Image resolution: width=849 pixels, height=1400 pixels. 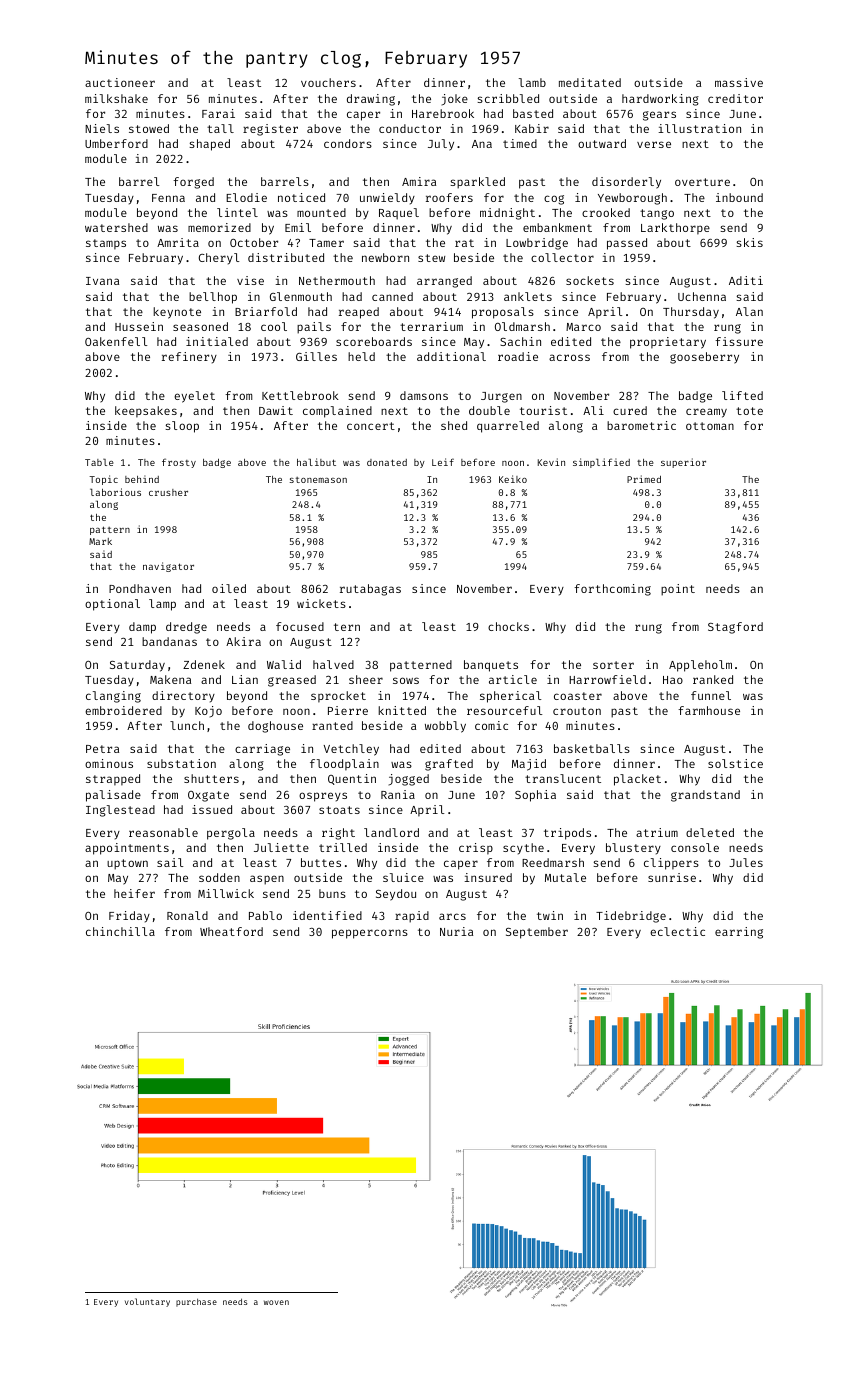 What do you see at coordinates (412, 917) in the screenshot?
I see `rapid` at bounding box center [412, 917].
